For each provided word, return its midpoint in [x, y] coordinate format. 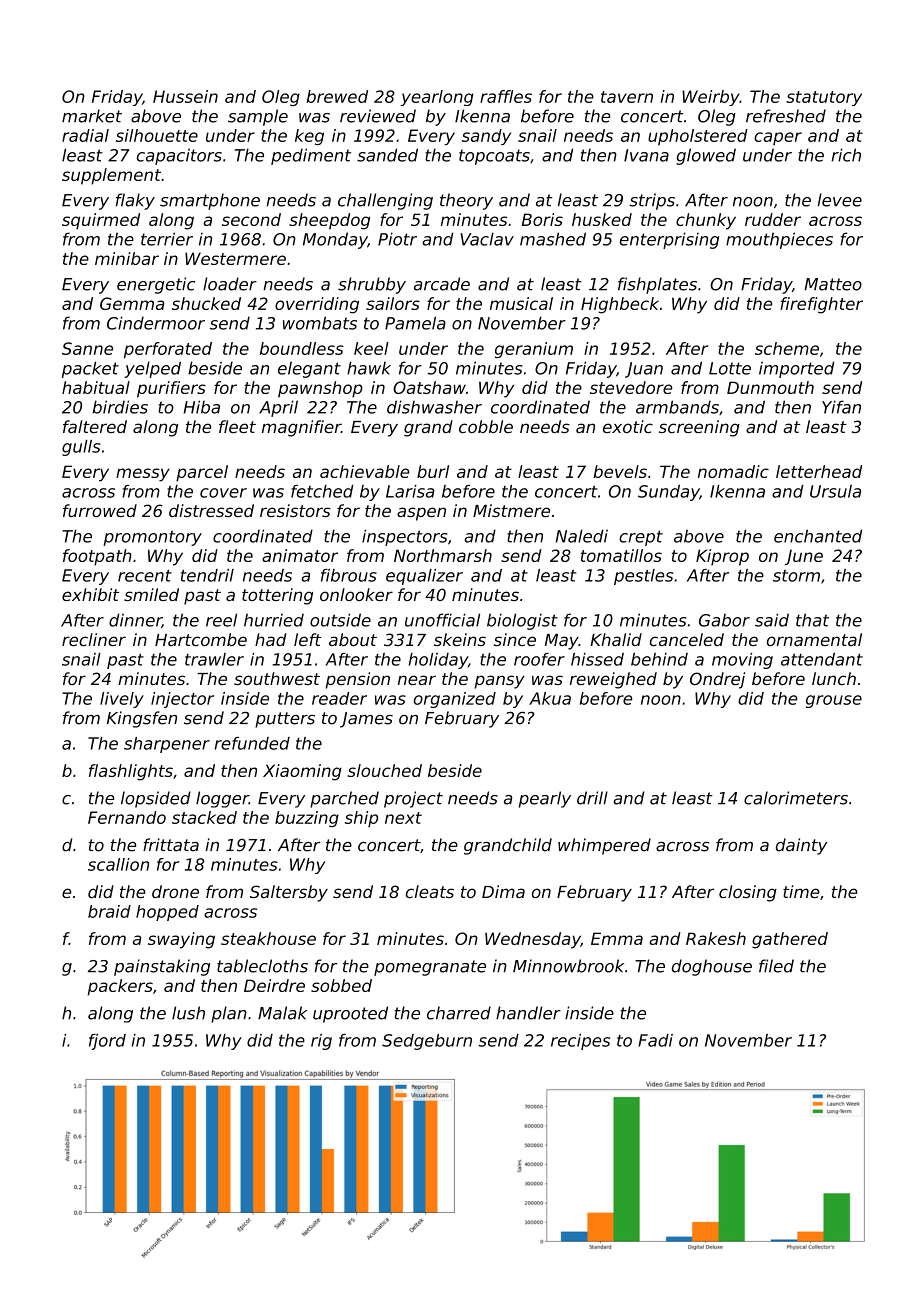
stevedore [631, 387]
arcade [442, 284]
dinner [135, 621]
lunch [834, 678]
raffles [506, 96]
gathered [790, 940]
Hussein [185, 96]
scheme [787, 348]
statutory [824, 98]
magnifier [301, 428]
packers [120, 987]
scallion [118, 864]
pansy [500, 682]
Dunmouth [770, 387]
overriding [317, 305]
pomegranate [430, 968]
